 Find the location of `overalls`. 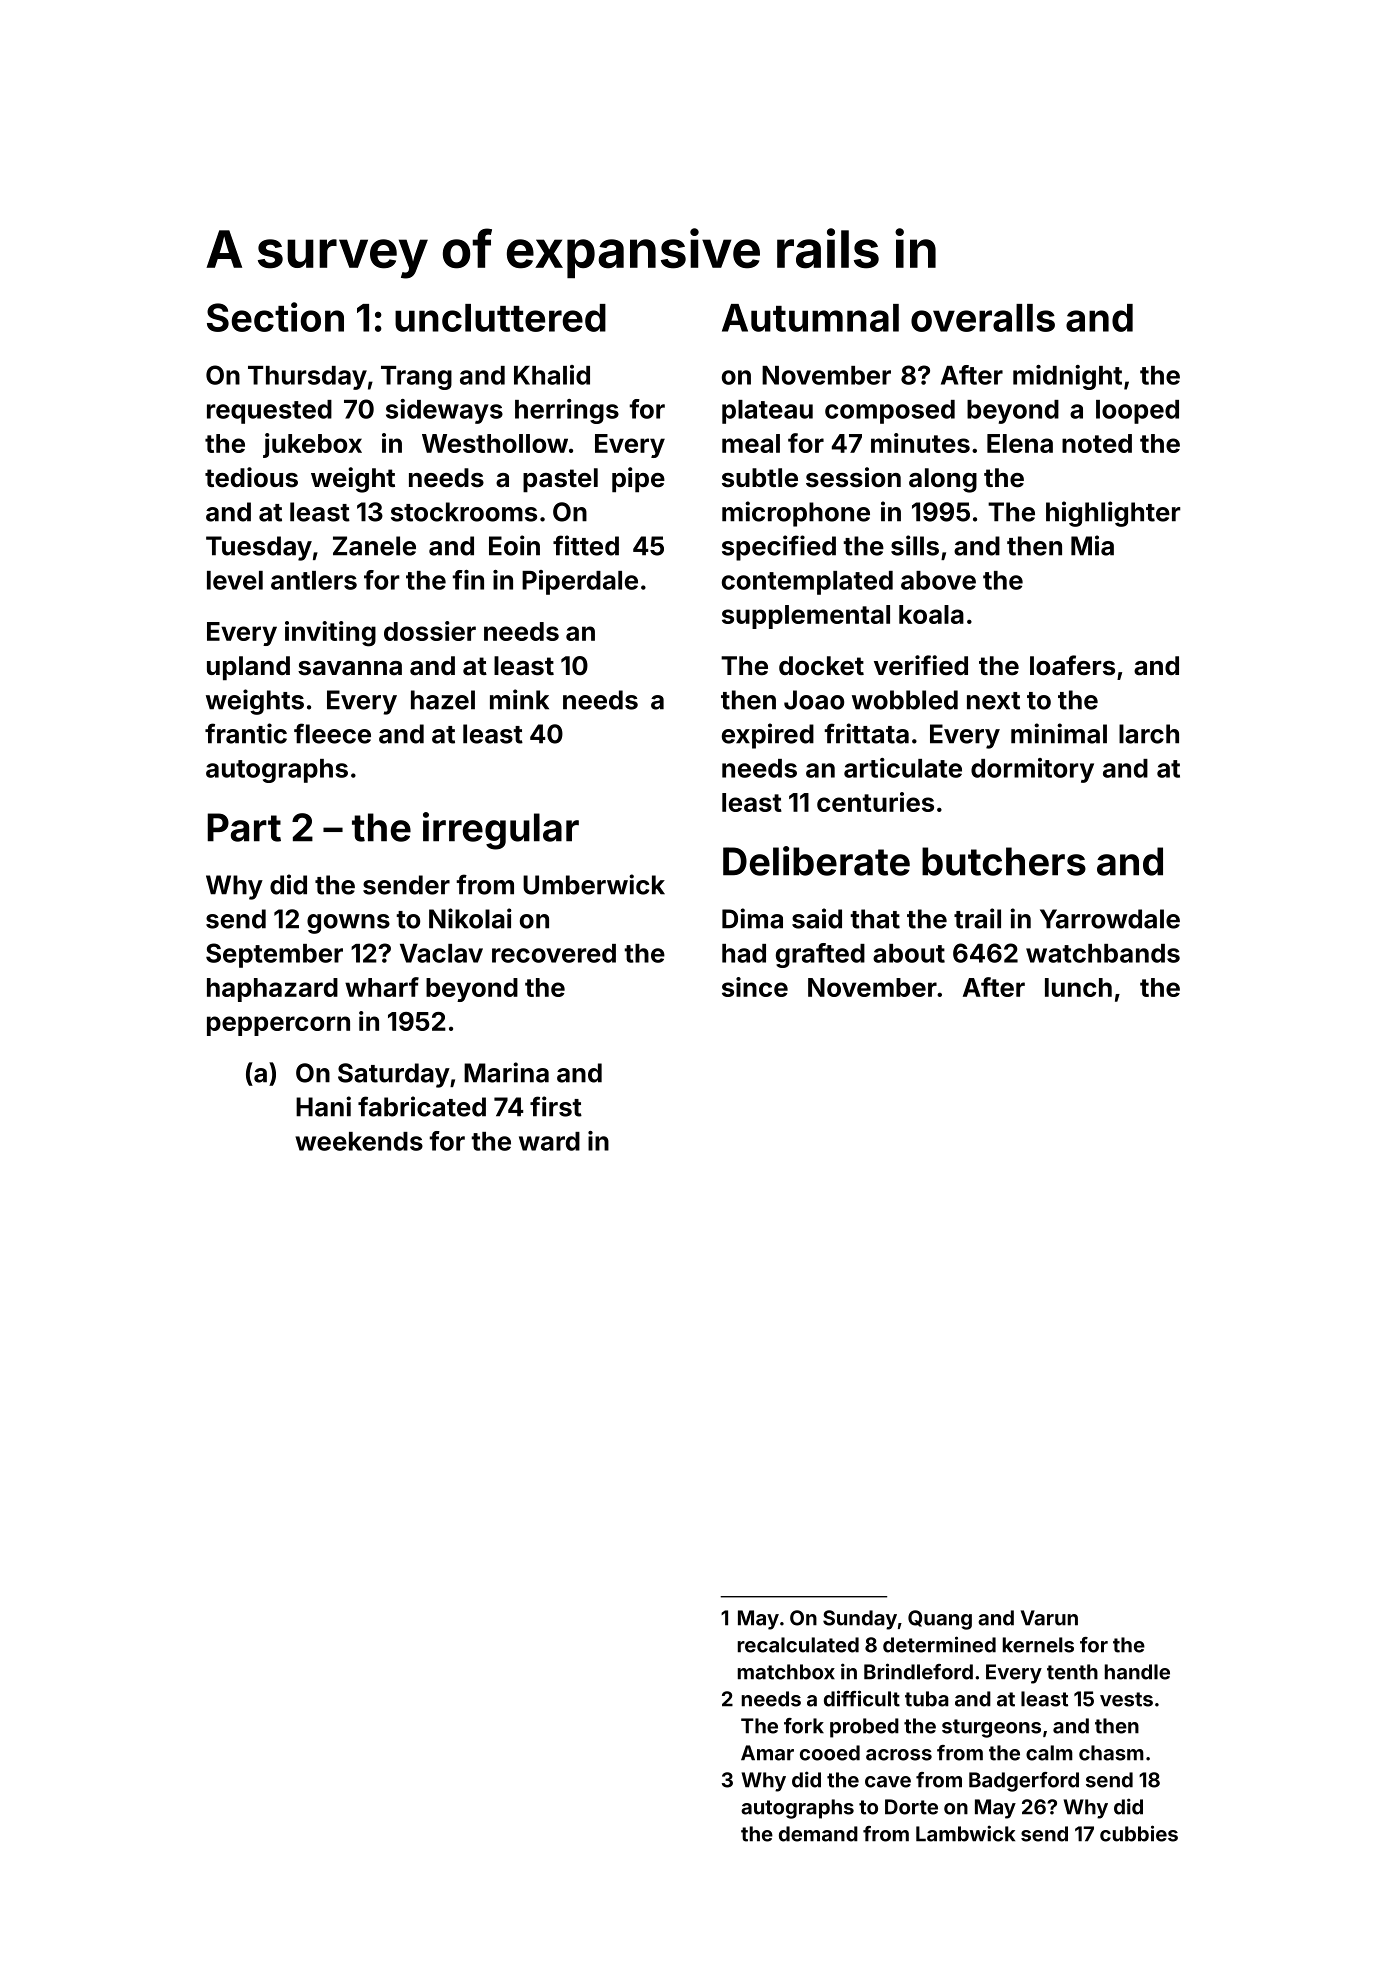

overalls is located at coordinates (983, 318).
